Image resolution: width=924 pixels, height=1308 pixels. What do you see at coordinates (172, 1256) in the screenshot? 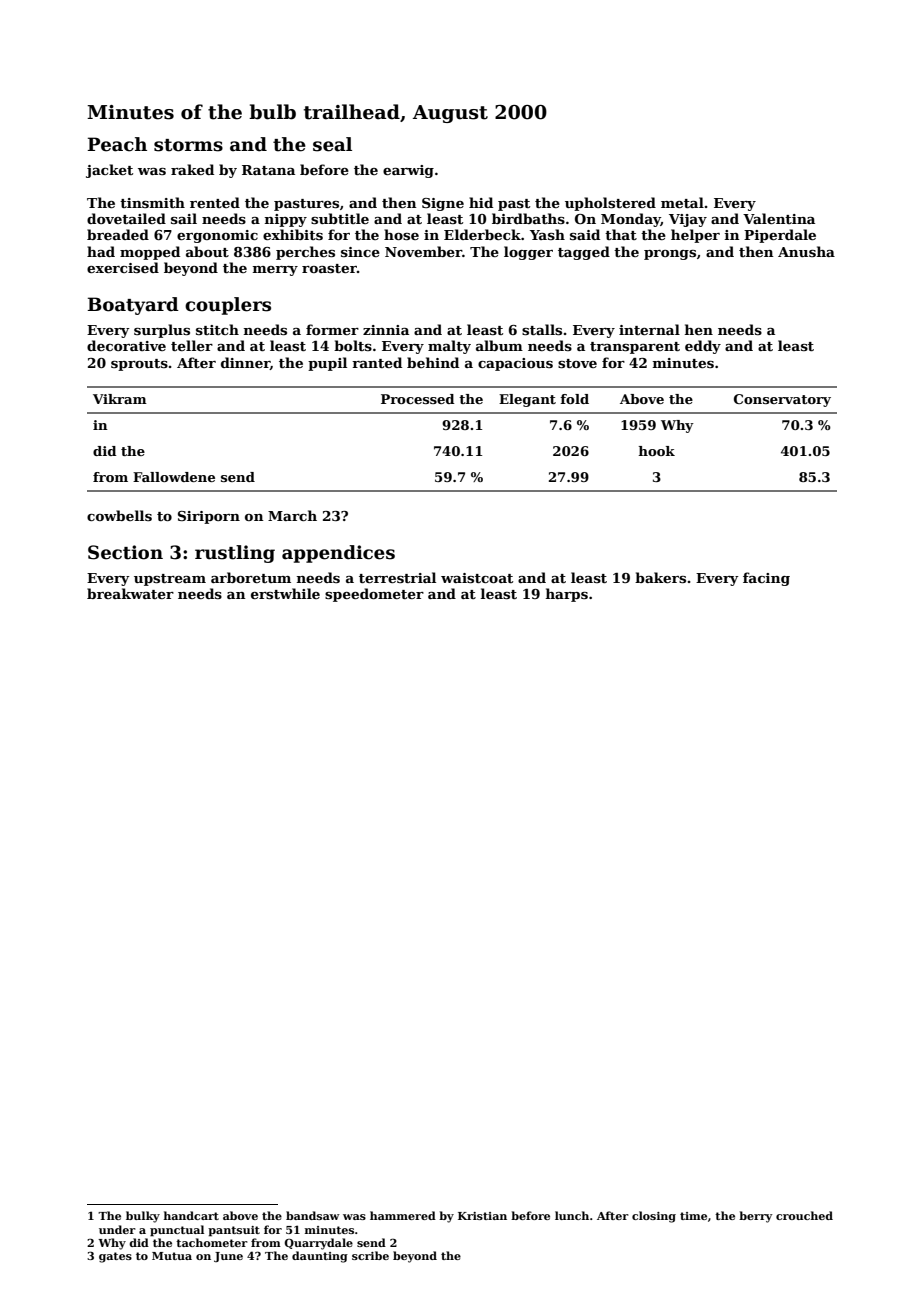
I see `Mutua` at bounding box center [172, 1256].
